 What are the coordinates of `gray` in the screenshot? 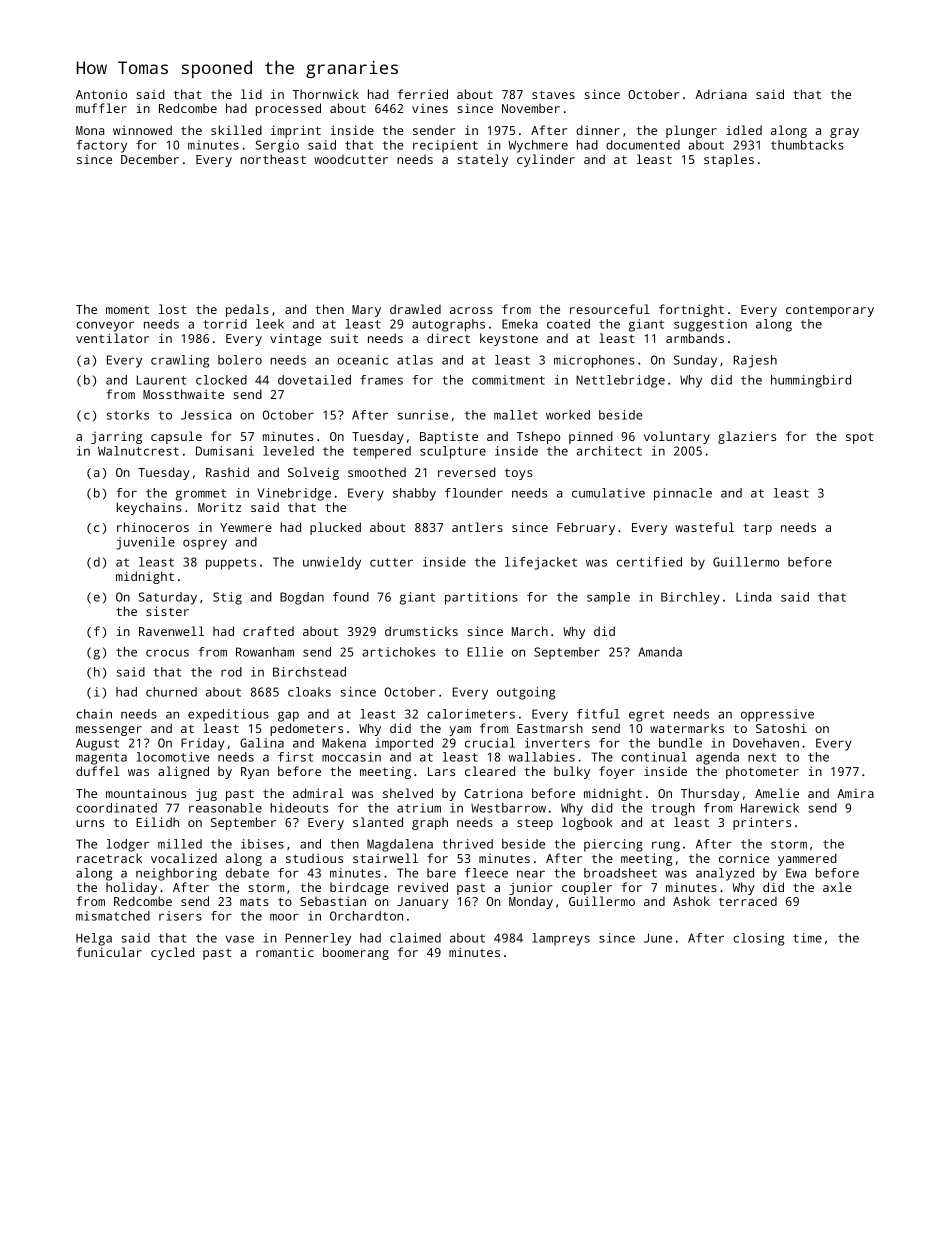 It's located at (844, 133).
